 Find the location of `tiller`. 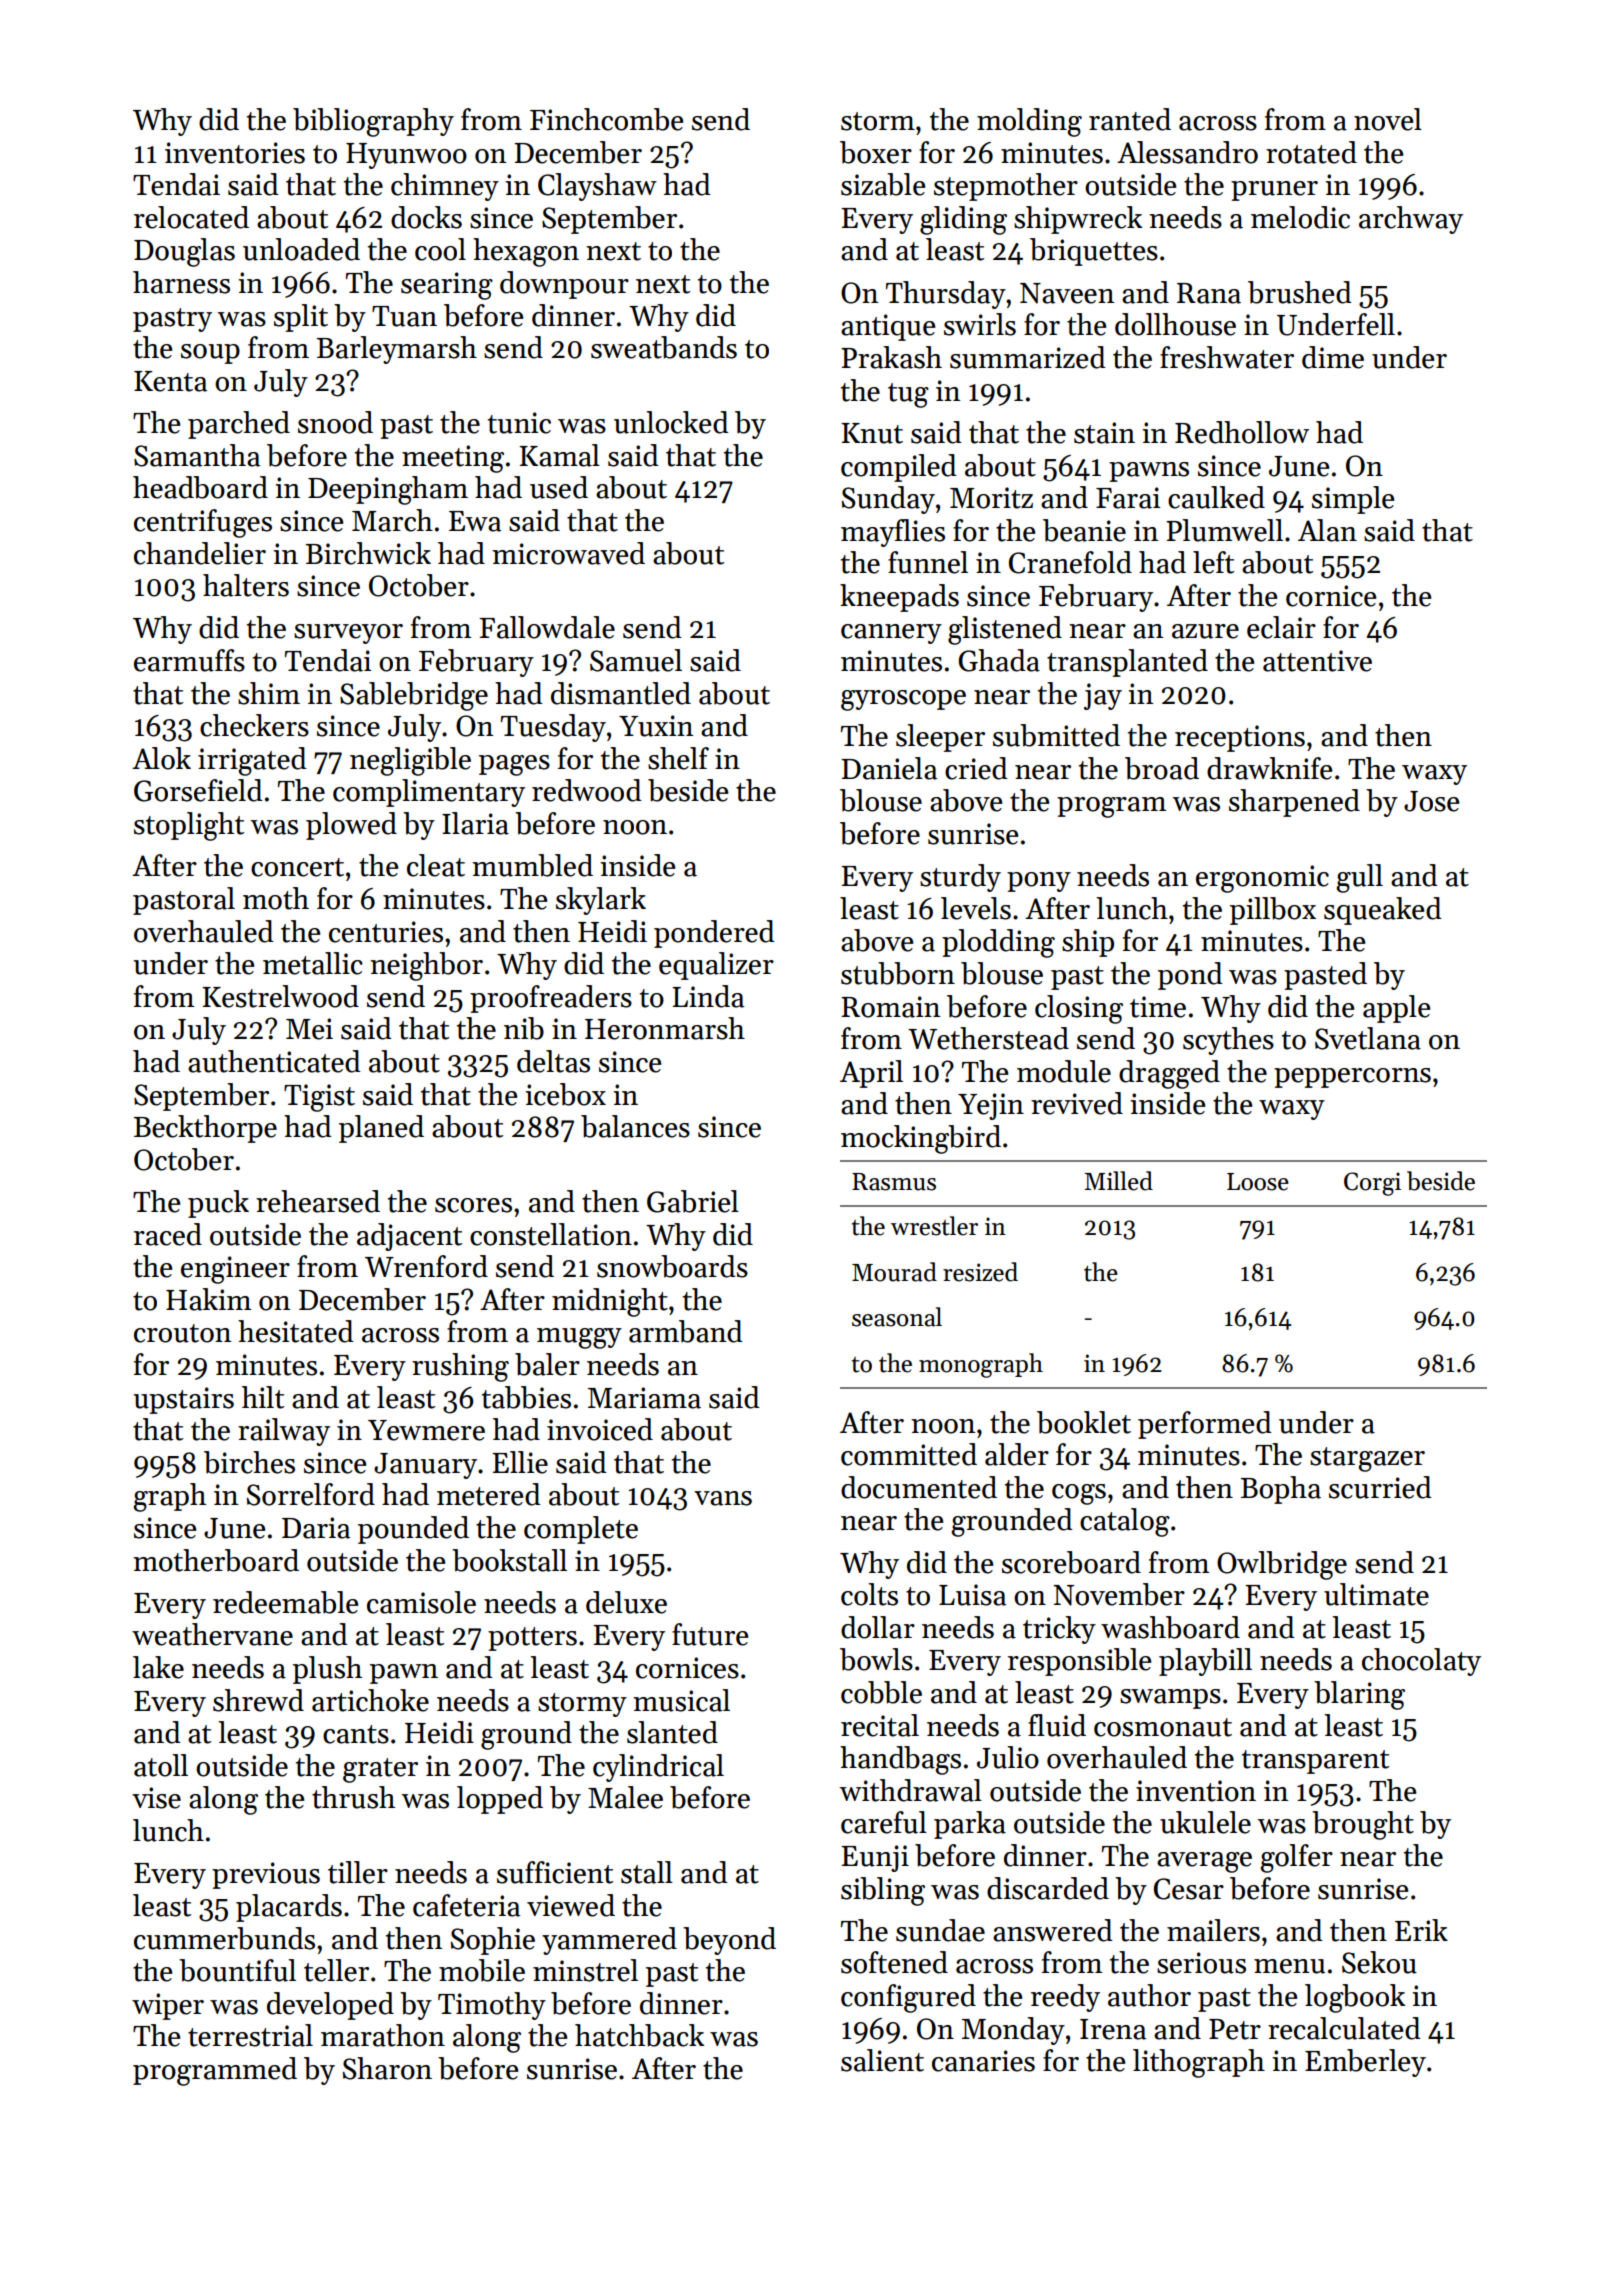

tiller is located at coordinates (358, 1872).
